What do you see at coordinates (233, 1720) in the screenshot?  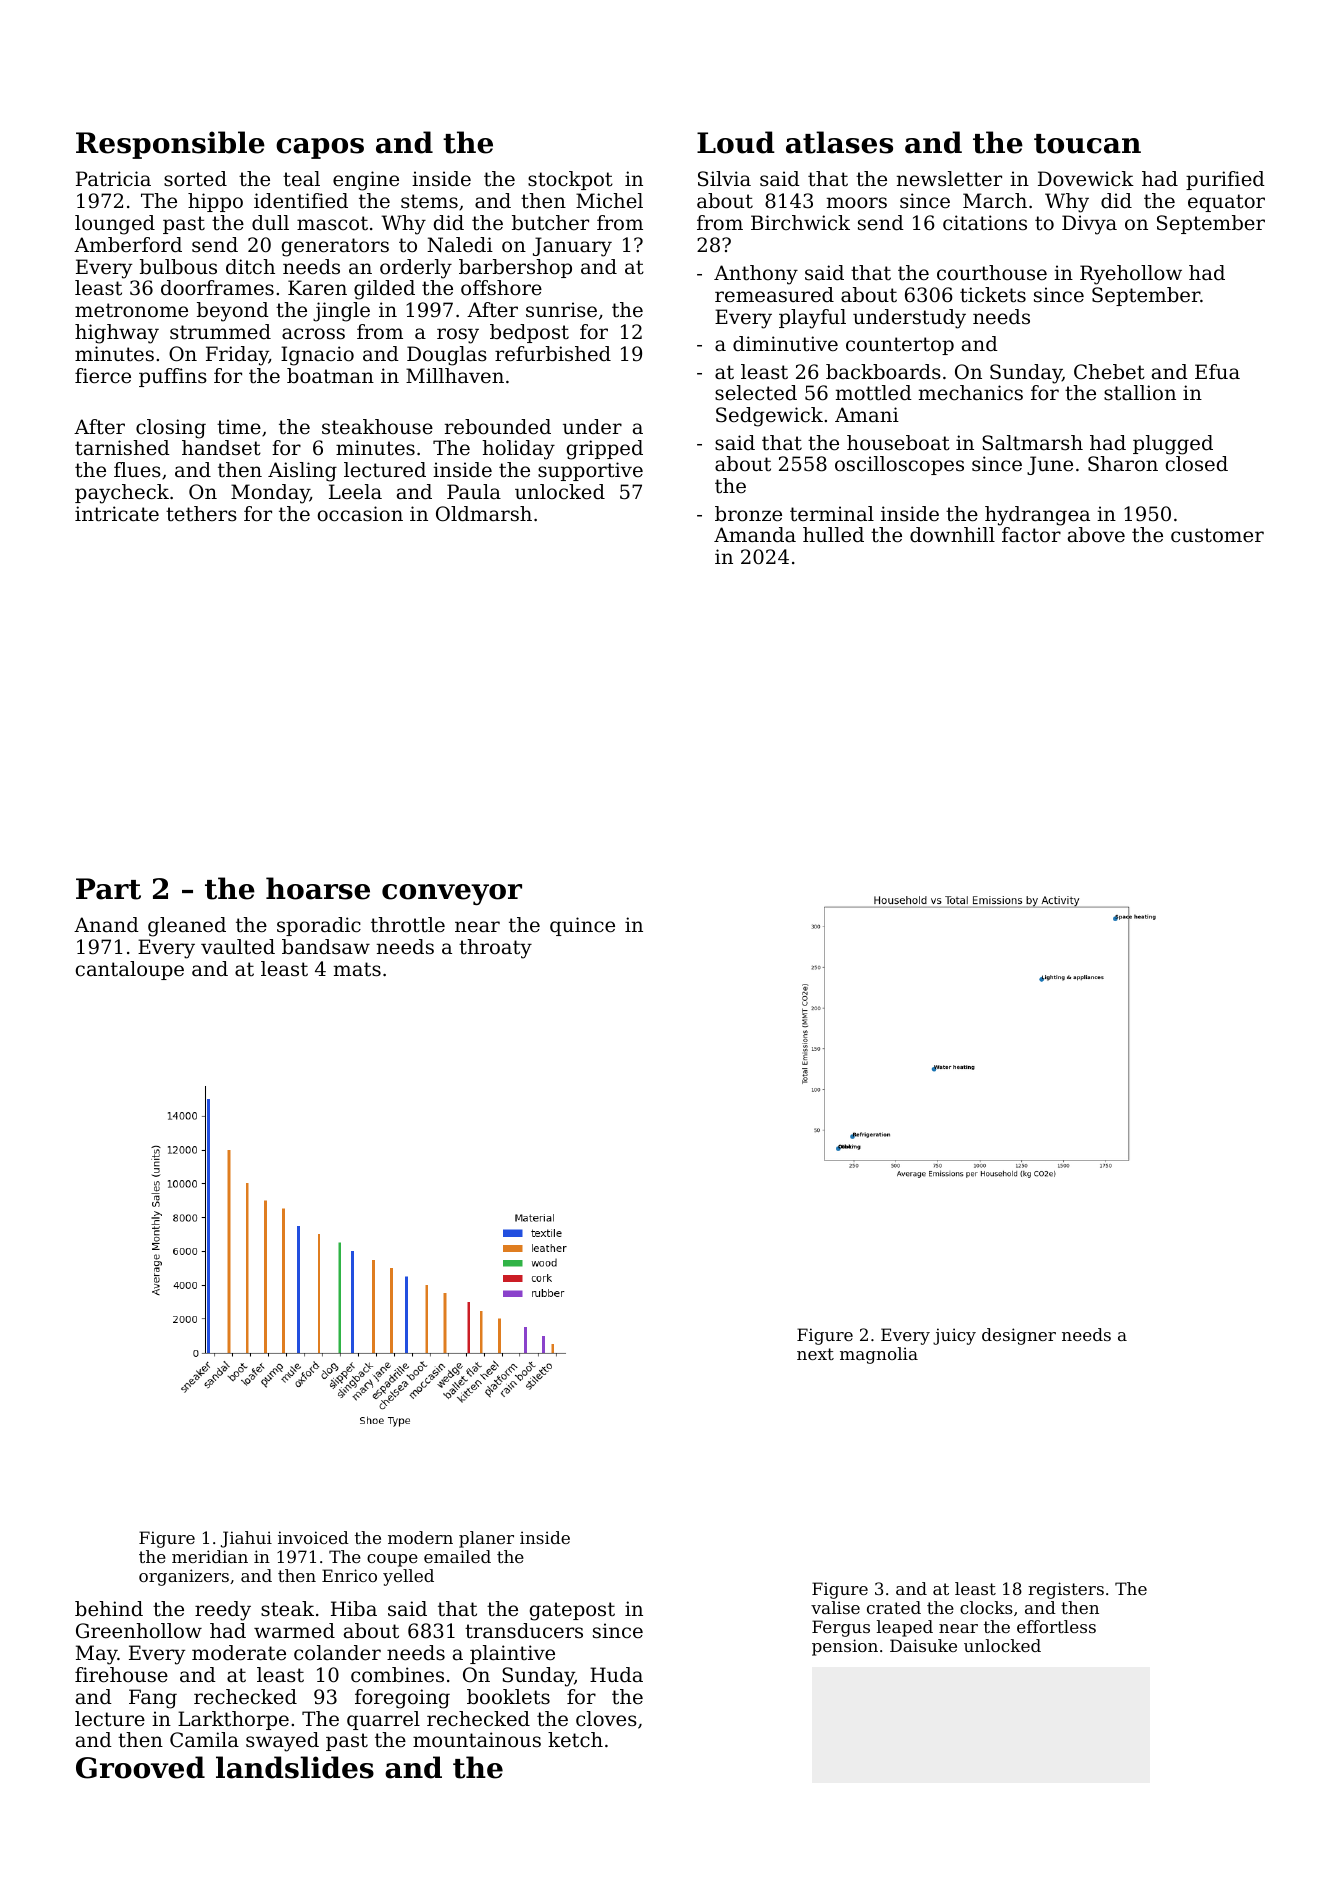 I see `Larkthorpe` at bounding box center [233, 1720].
